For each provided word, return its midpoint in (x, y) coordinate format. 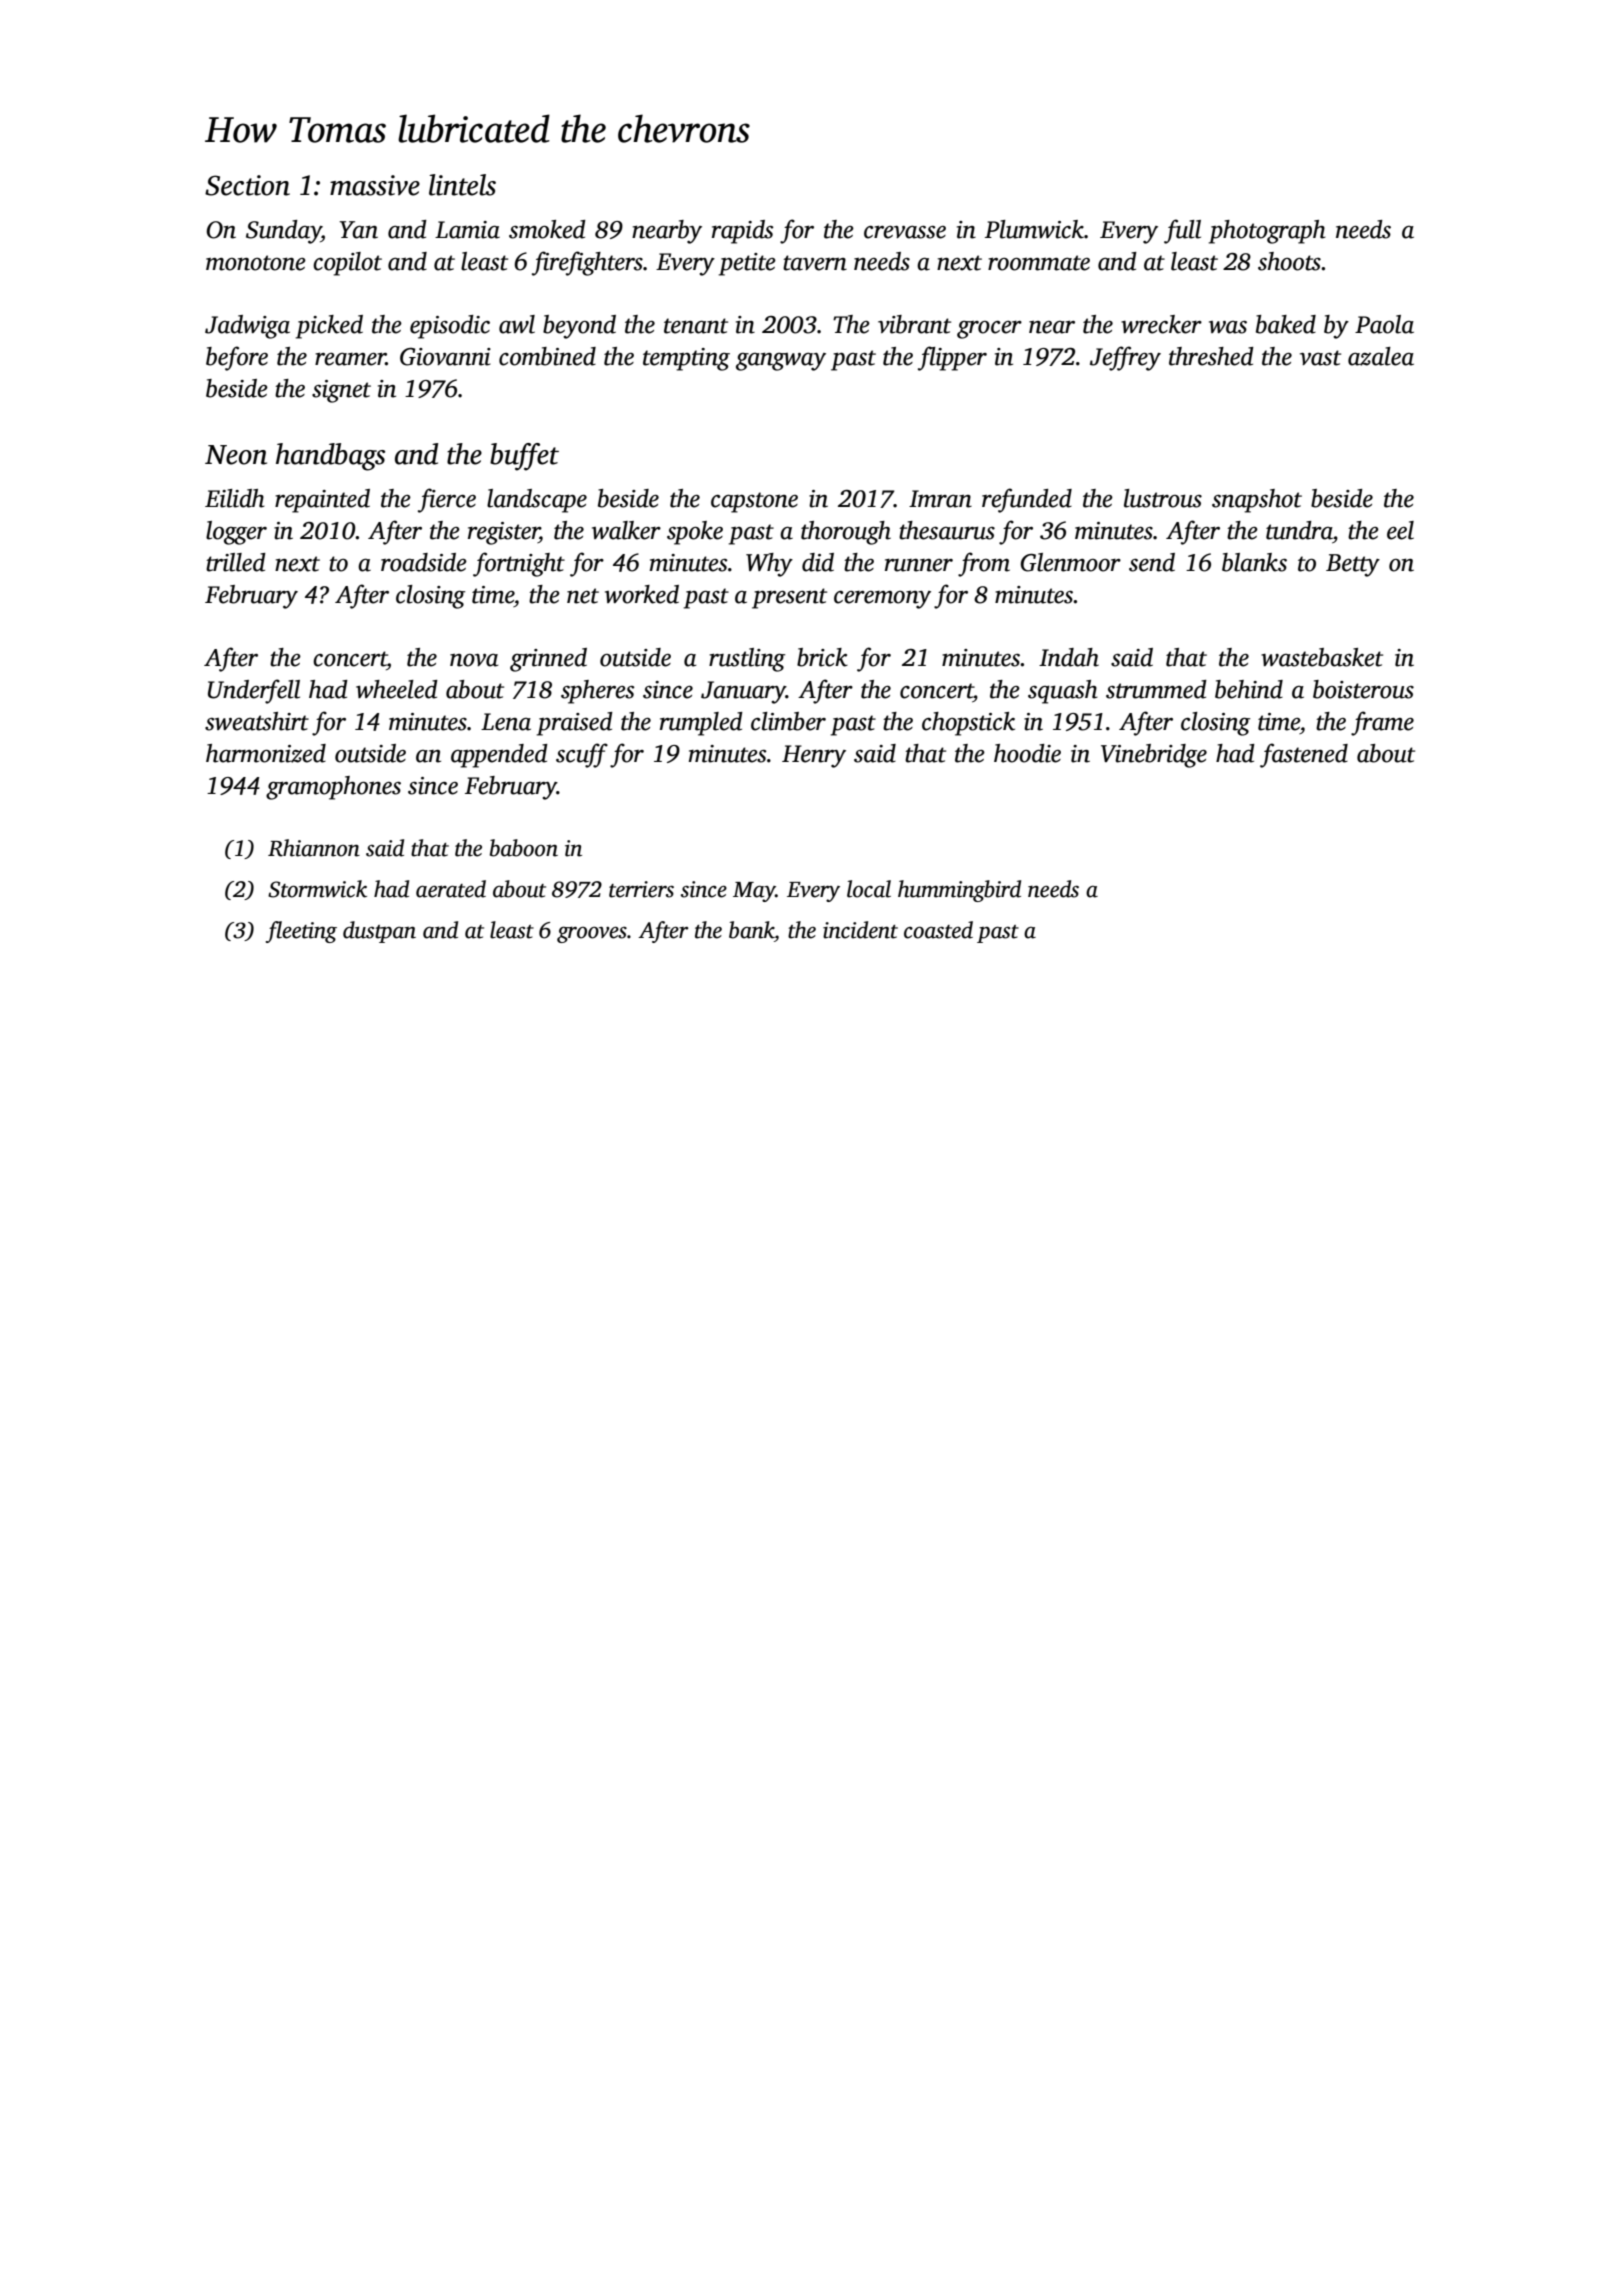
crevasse (905, 232)
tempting (686, 359)
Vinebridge (1154, 756)
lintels (462, 185)
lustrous (1163, 498)
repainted (322, 501)
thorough (846, 533)
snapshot (1257, 501)
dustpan (379, 932)
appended (499, 756)
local (869, 889)
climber (788, 721)
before (237, 358)
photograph (1267, 232)
